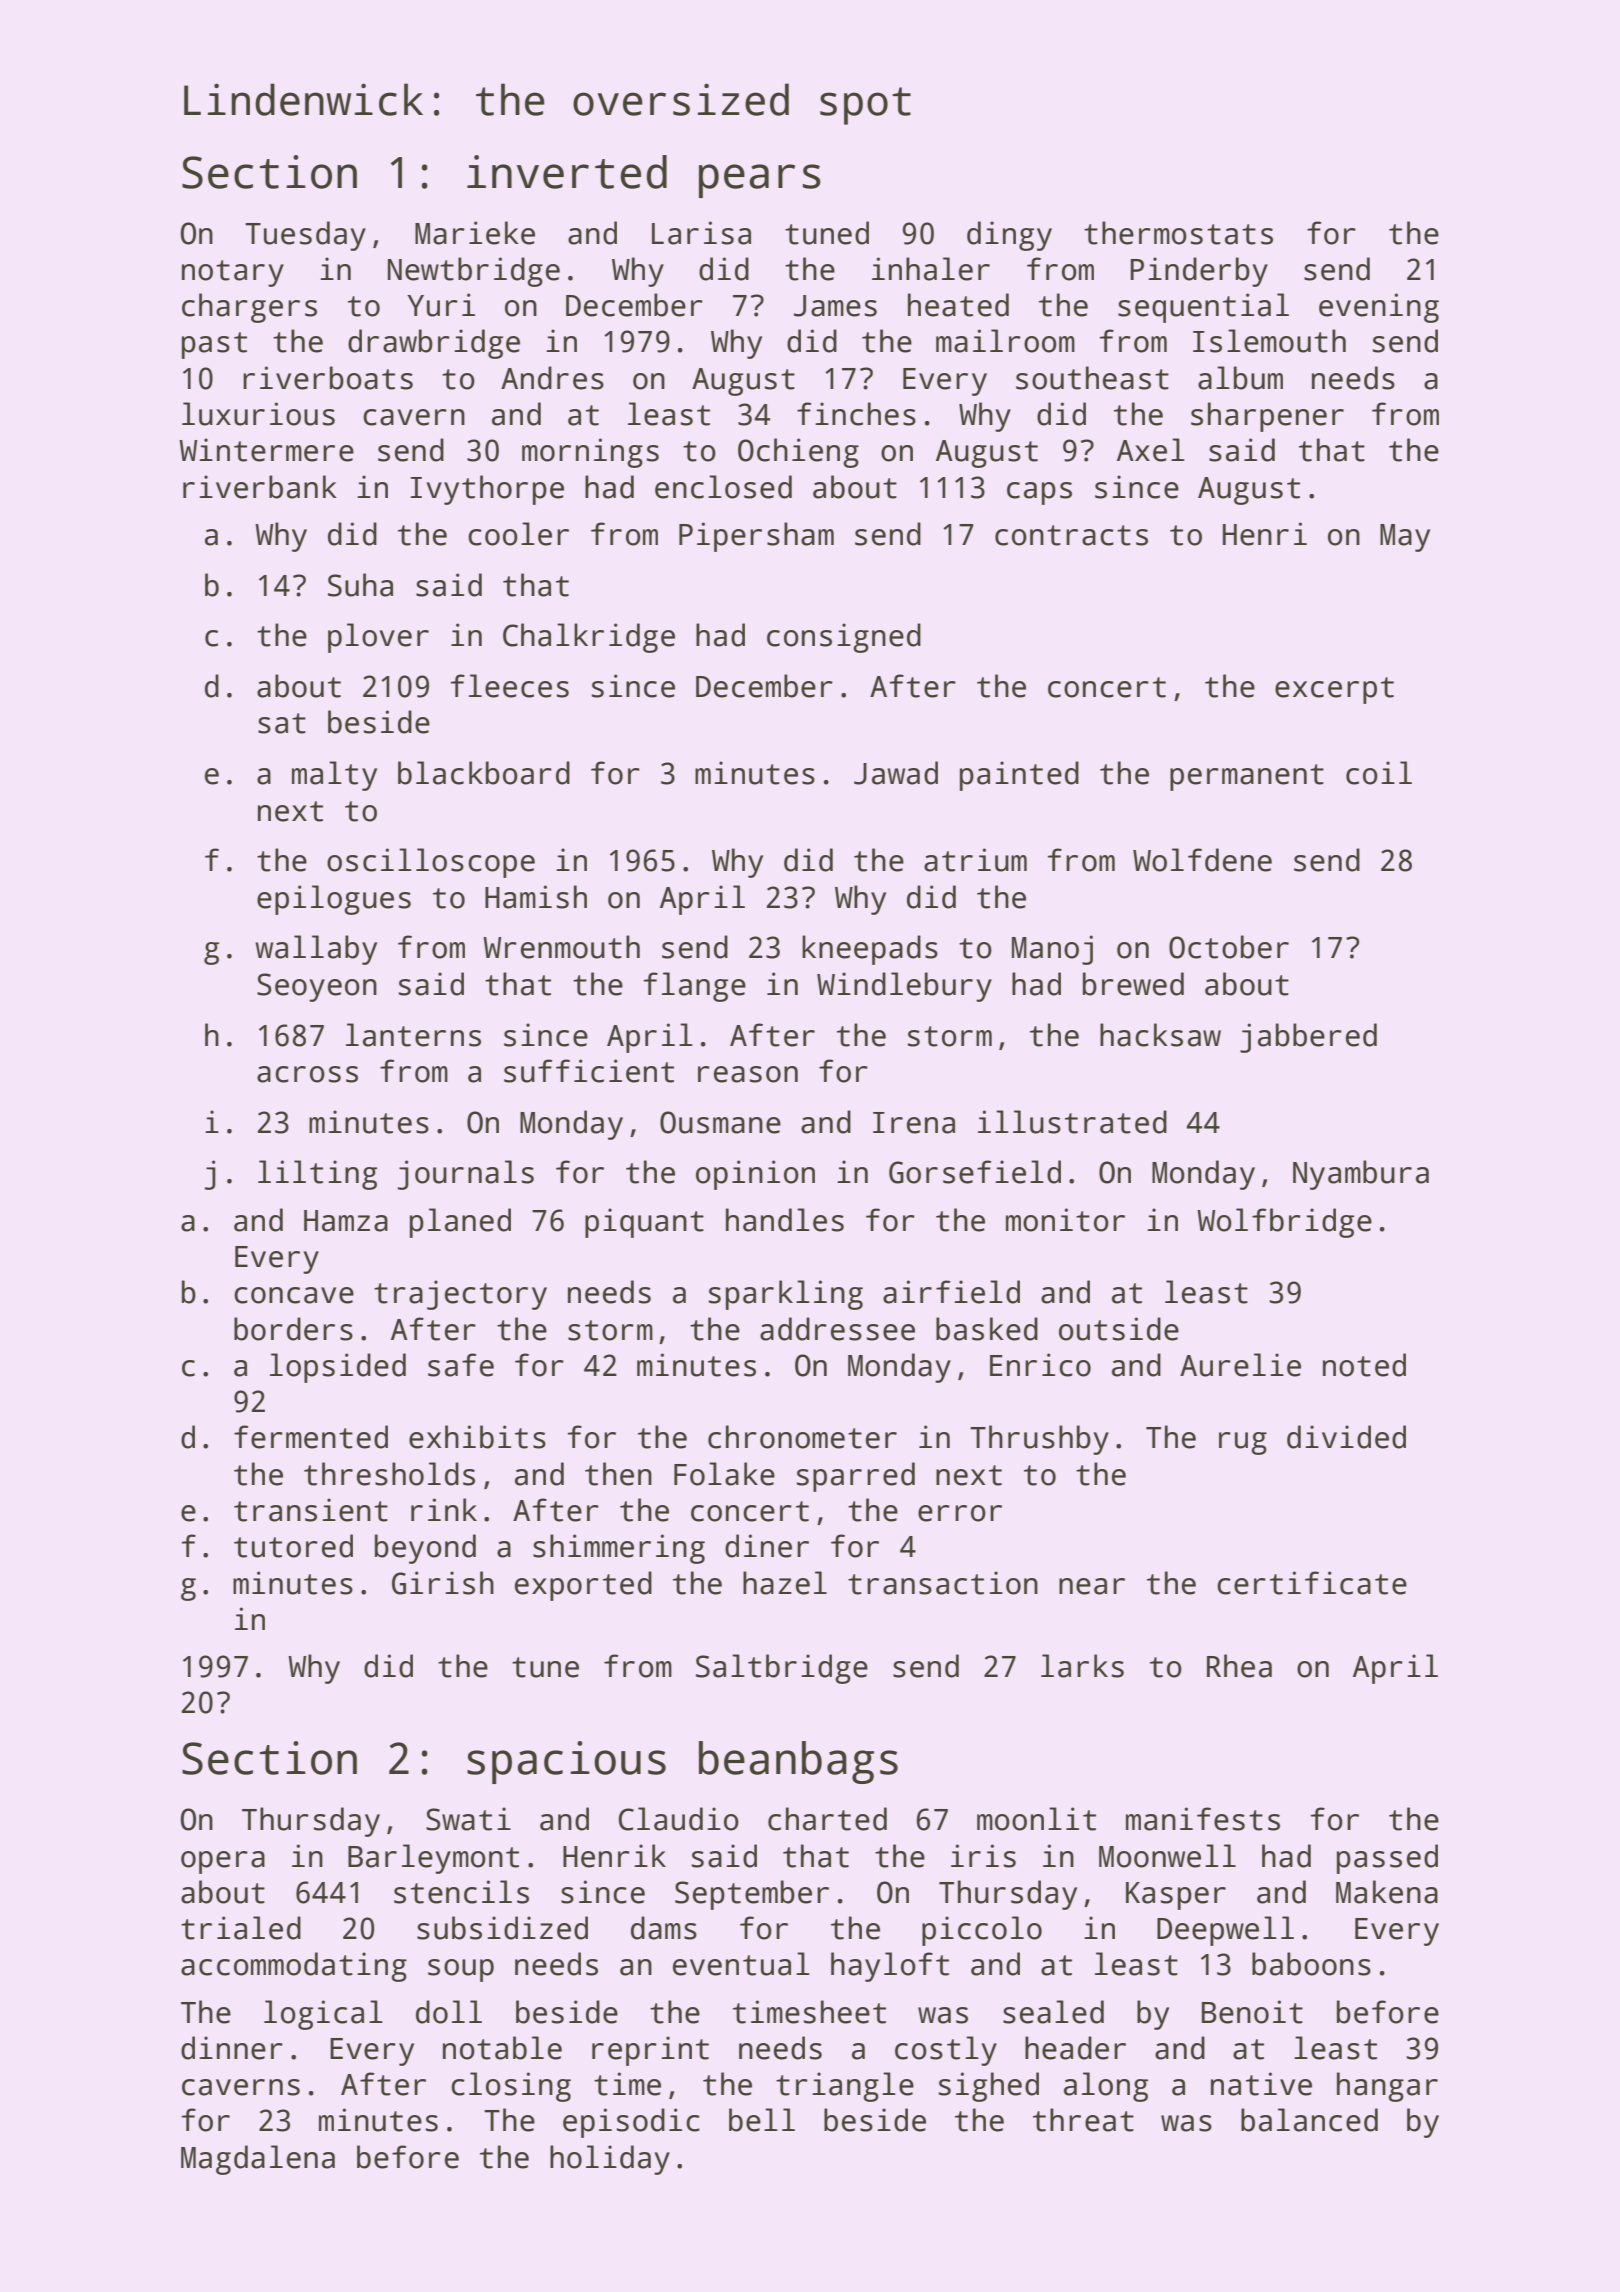  What do you see at coordinates (1308, 1038) in the screenshot?
I see `jabbered` at bounding box center [1308, 1038].
